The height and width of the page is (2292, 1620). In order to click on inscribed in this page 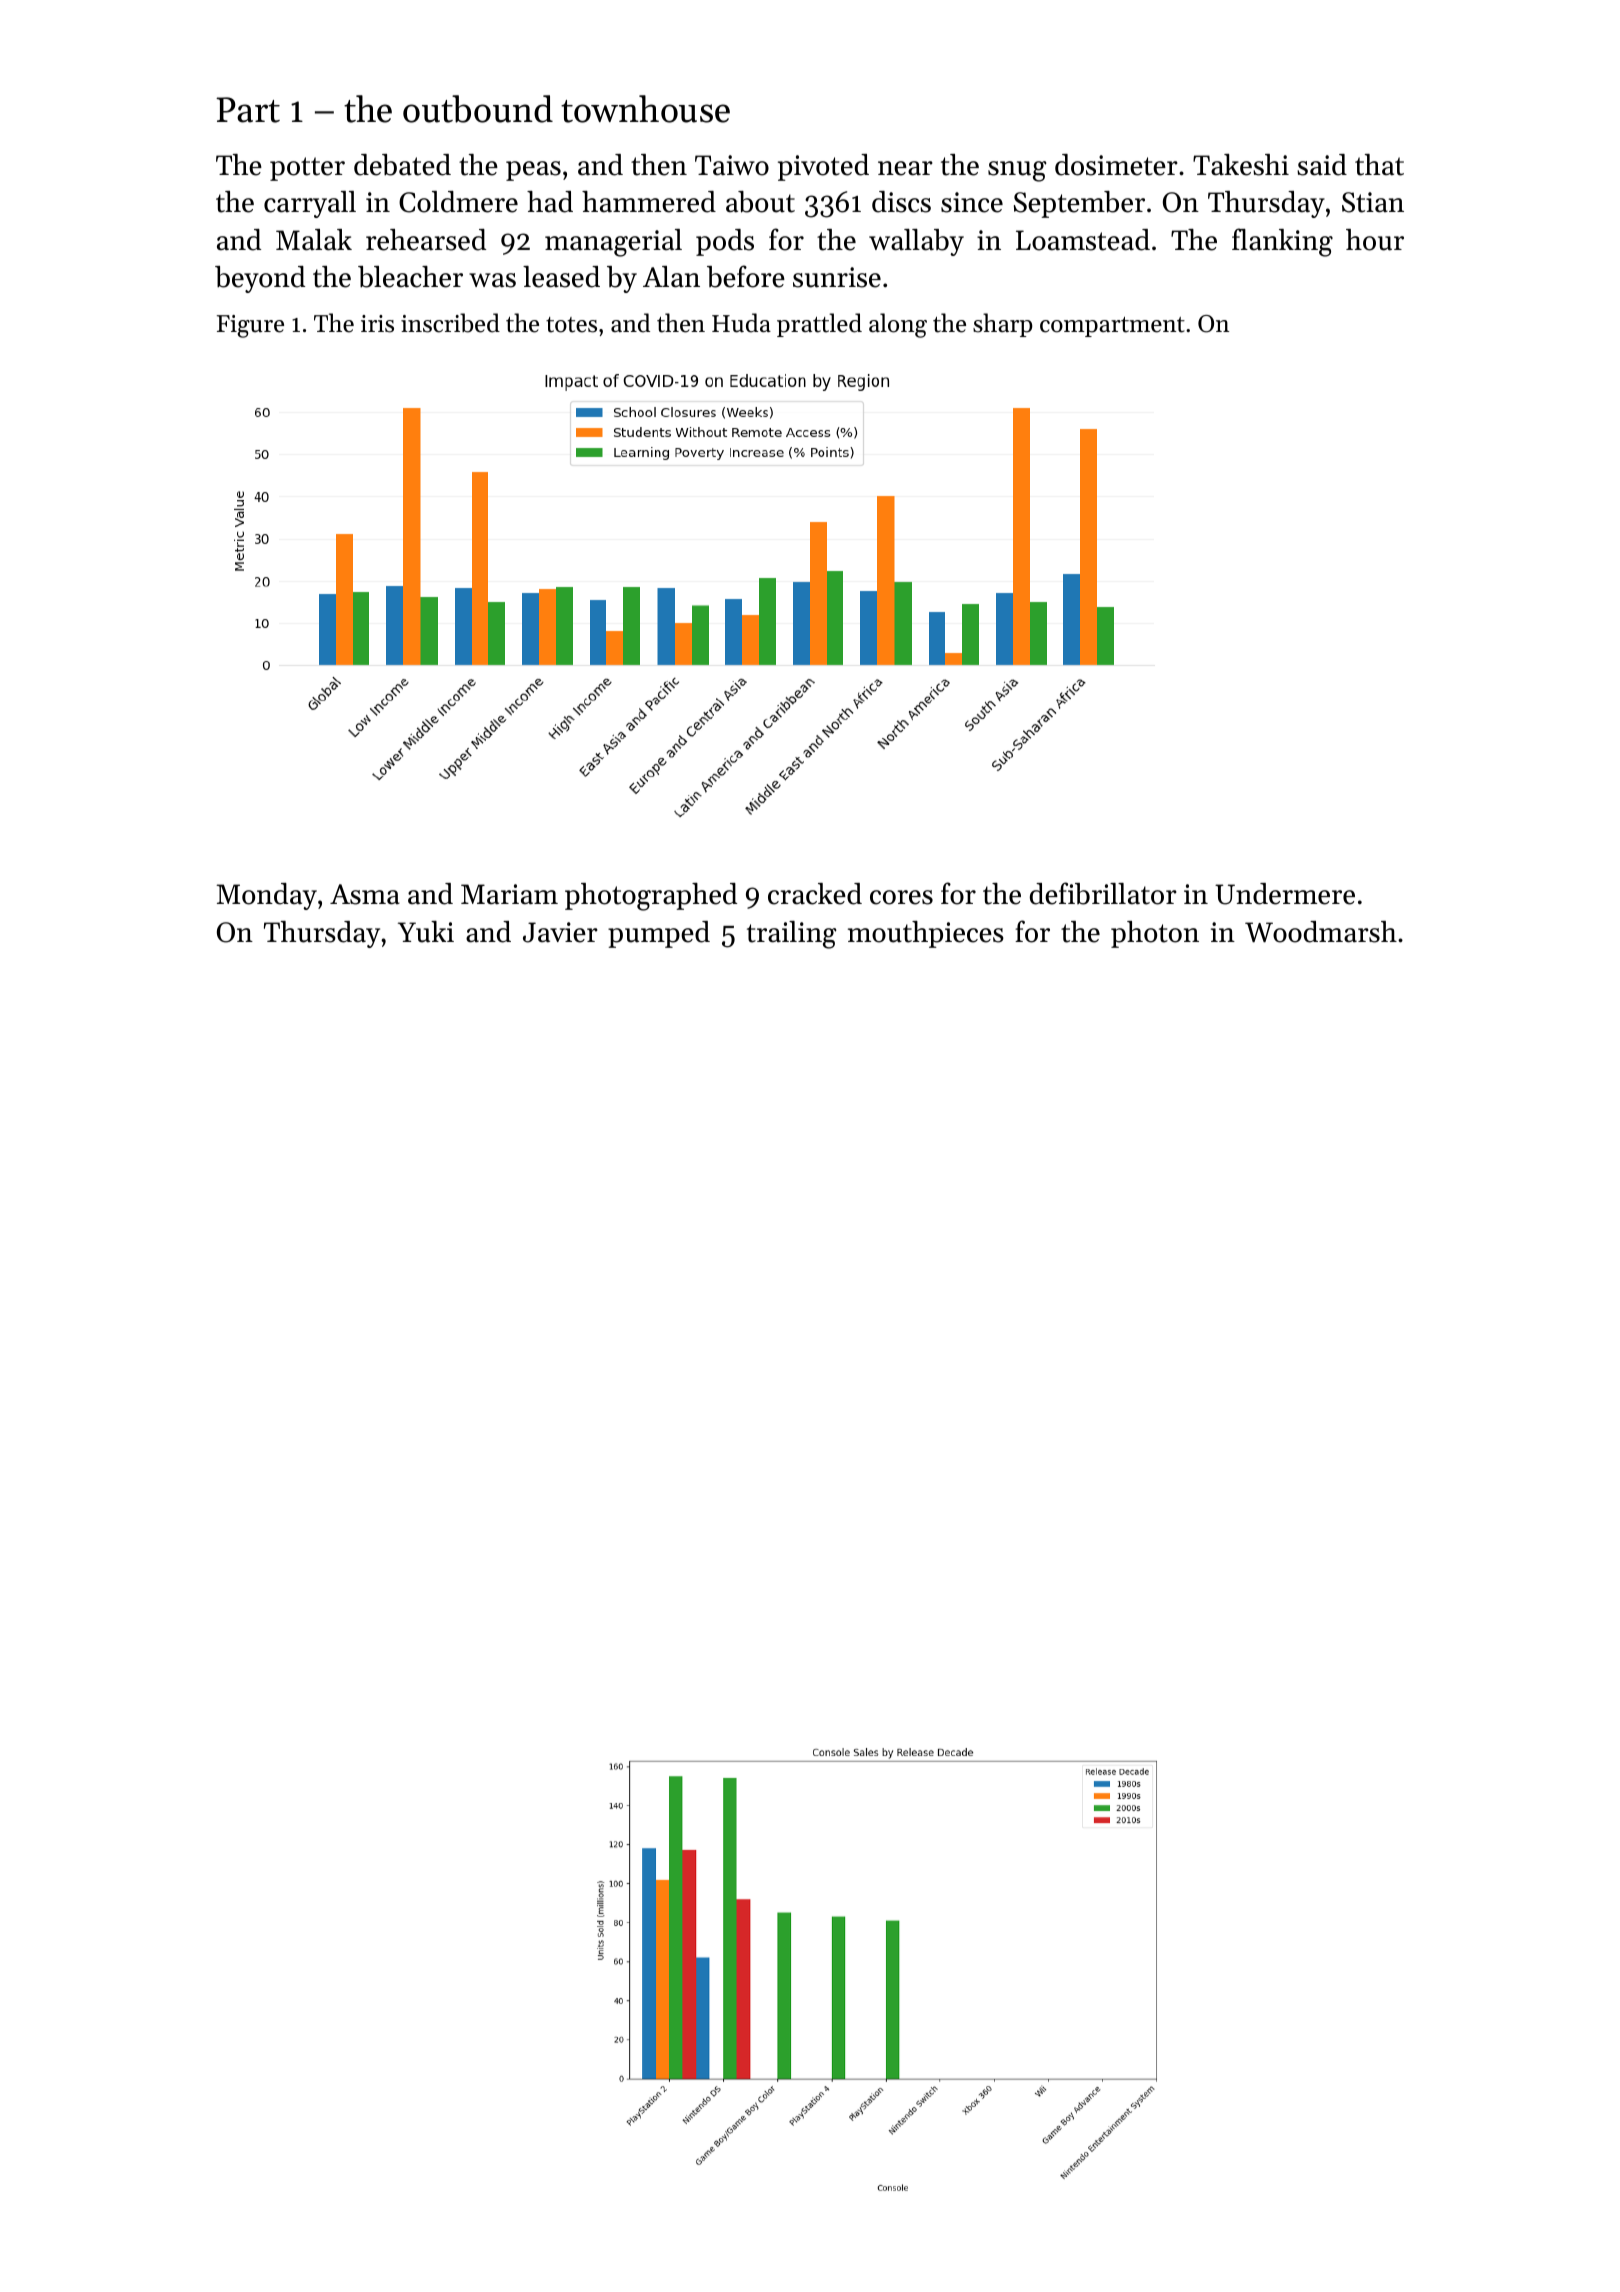, I will do `click(450, 323)`.
